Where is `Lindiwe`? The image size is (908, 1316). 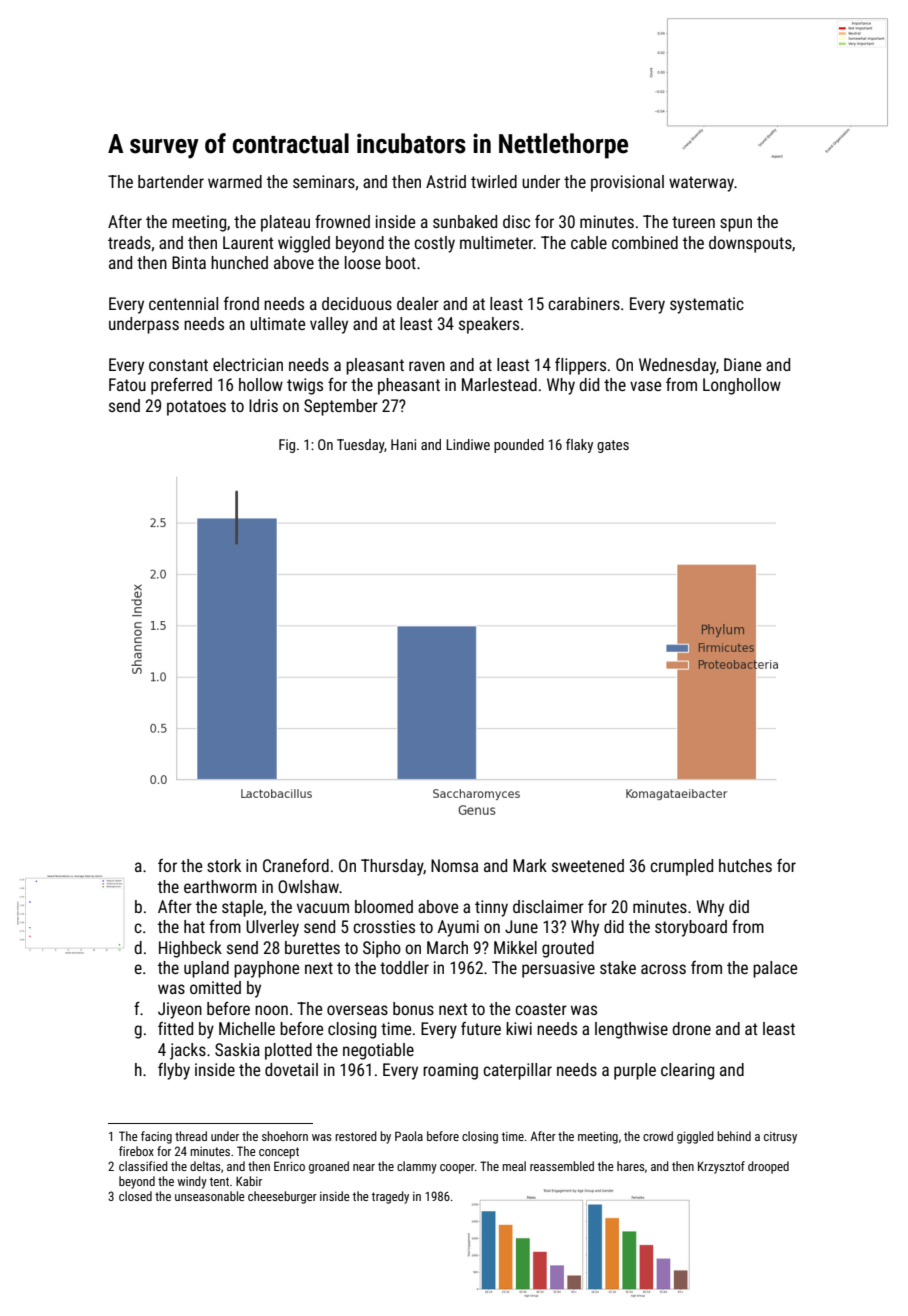
Lindiwe is located at coordinates (468, 444).
